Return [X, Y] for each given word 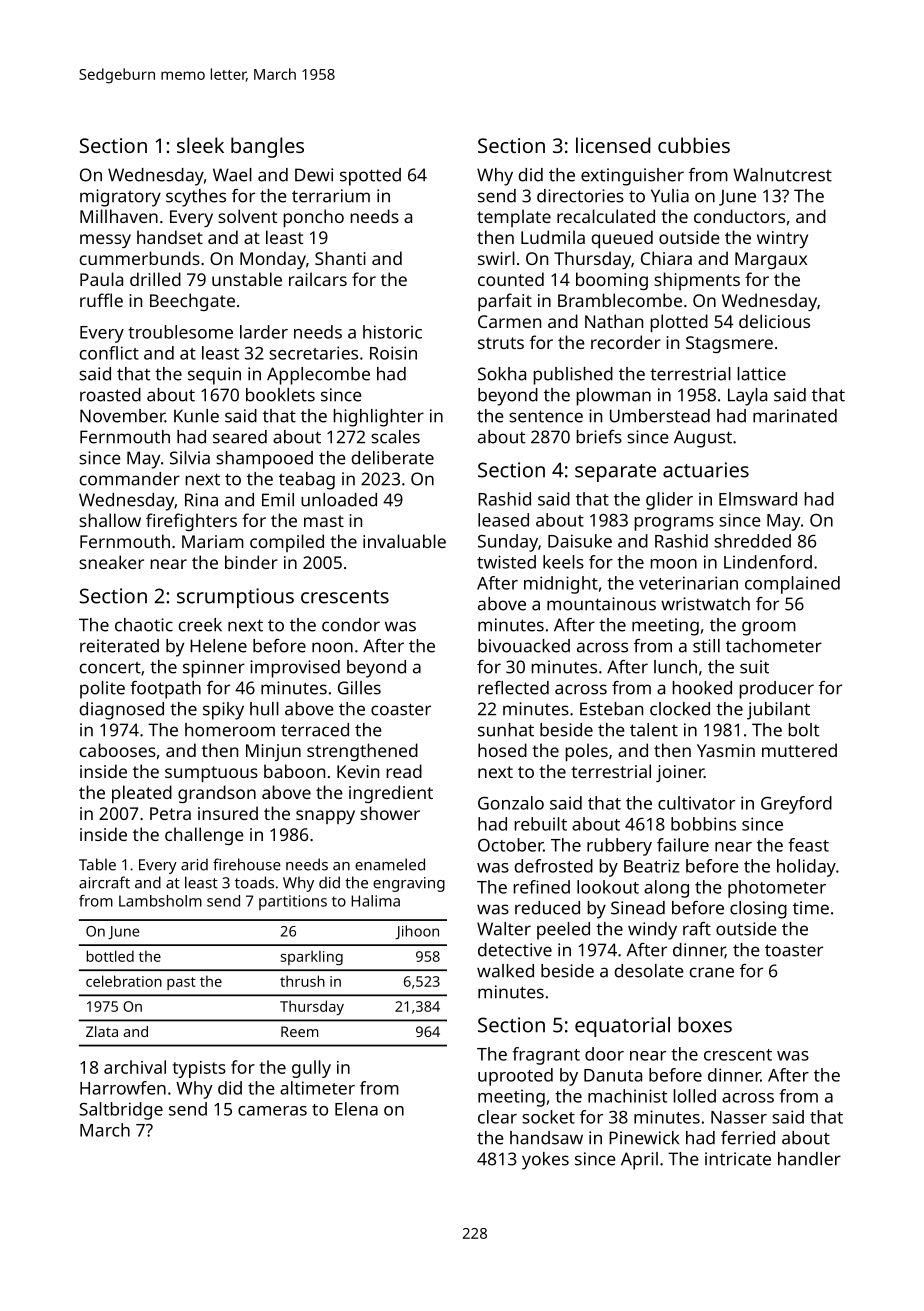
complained [792, 585]
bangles [267, 147]
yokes [545, 1161]
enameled [390, 864]
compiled [287, 543]
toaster [794, 950]
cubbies [694, 145]
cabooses [117, 750]
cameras [272, 1111]
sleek [200, 145]
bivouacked [524, 646]
